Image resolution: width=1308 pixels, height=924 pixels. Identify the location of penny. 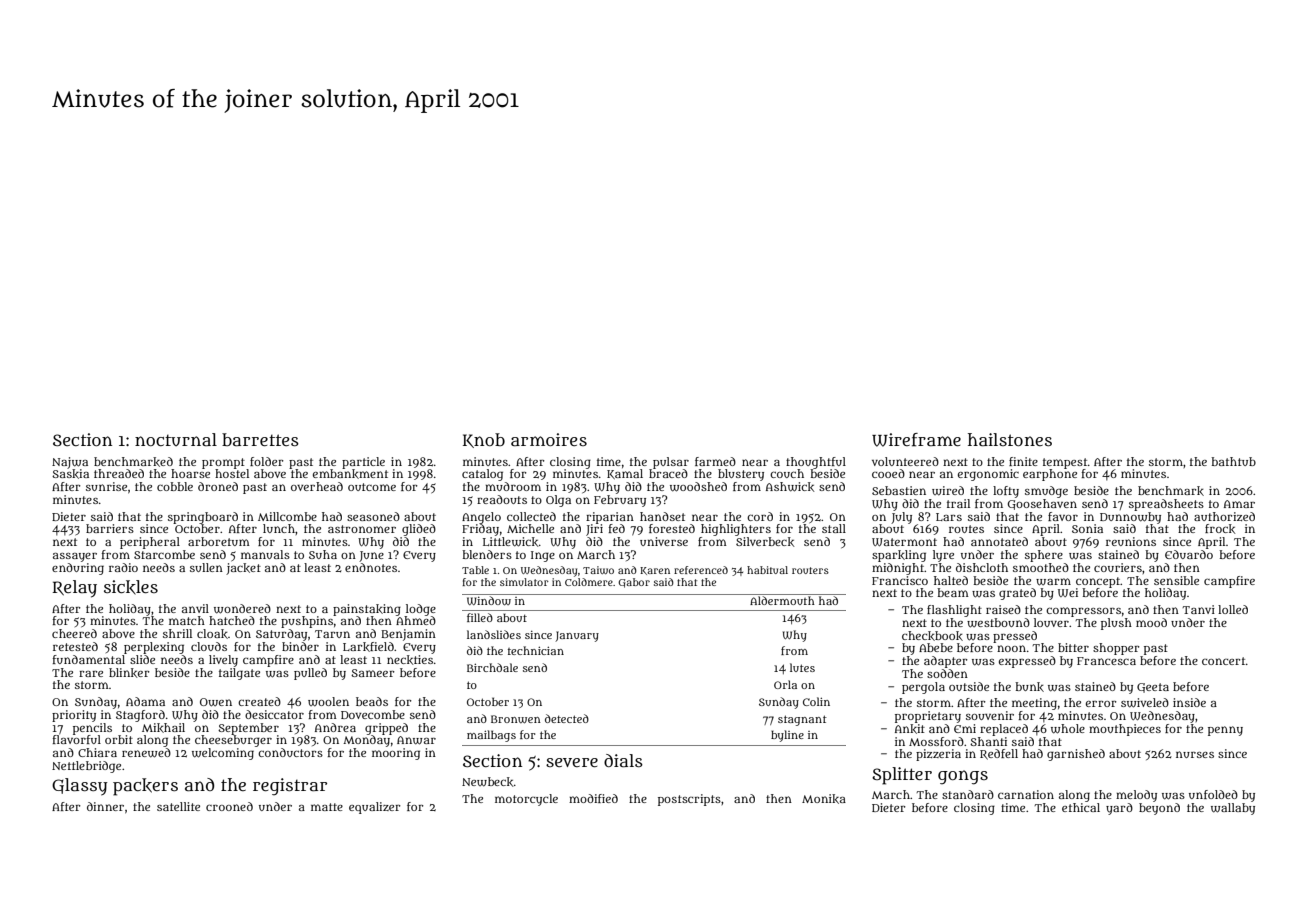
(1225, 731).
